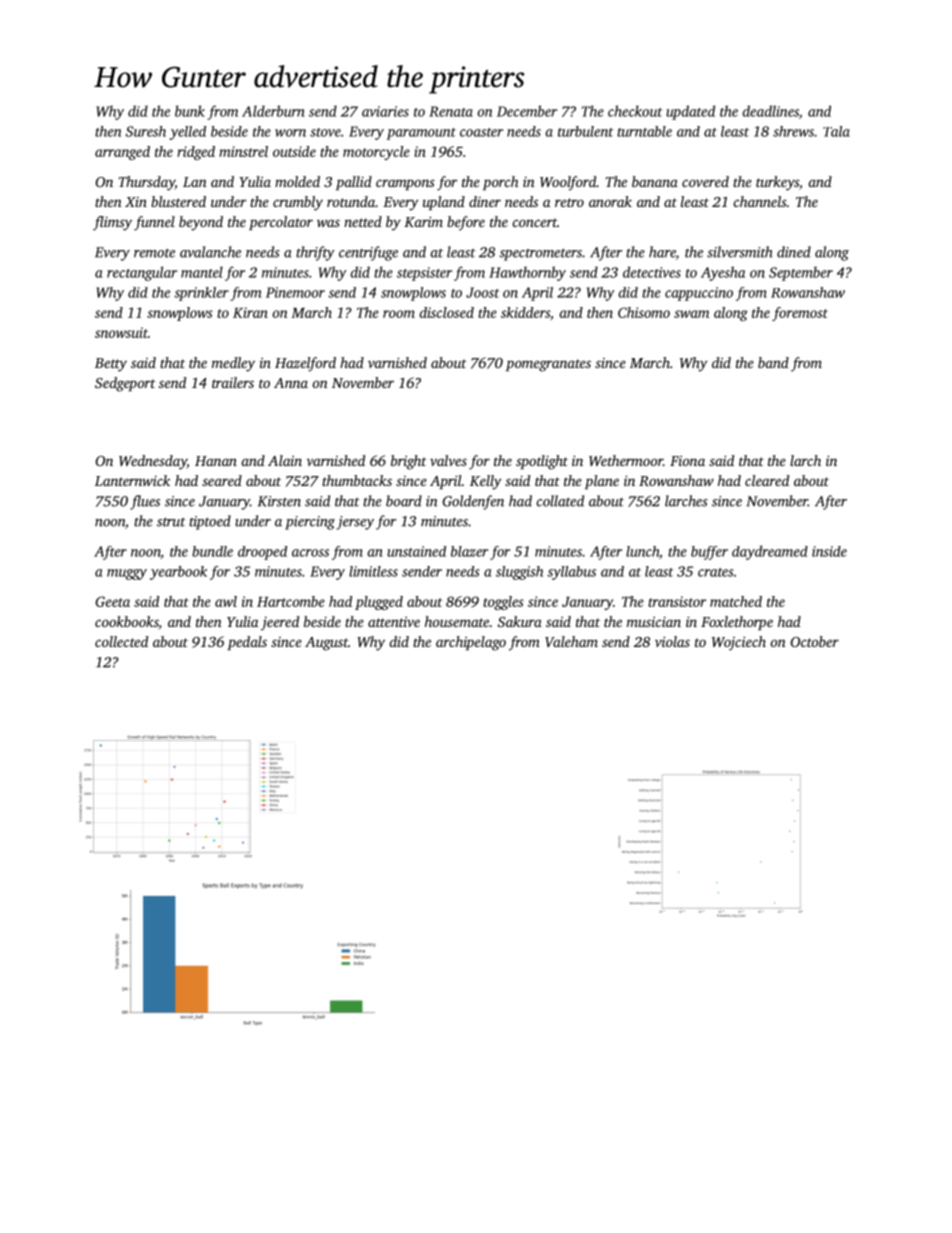 The height and width of the screenshot is (1233, 952). What do you see at coordinates (210, 252) in the screenshot?
I see `avalanche` at bounding box center [210, 252].
